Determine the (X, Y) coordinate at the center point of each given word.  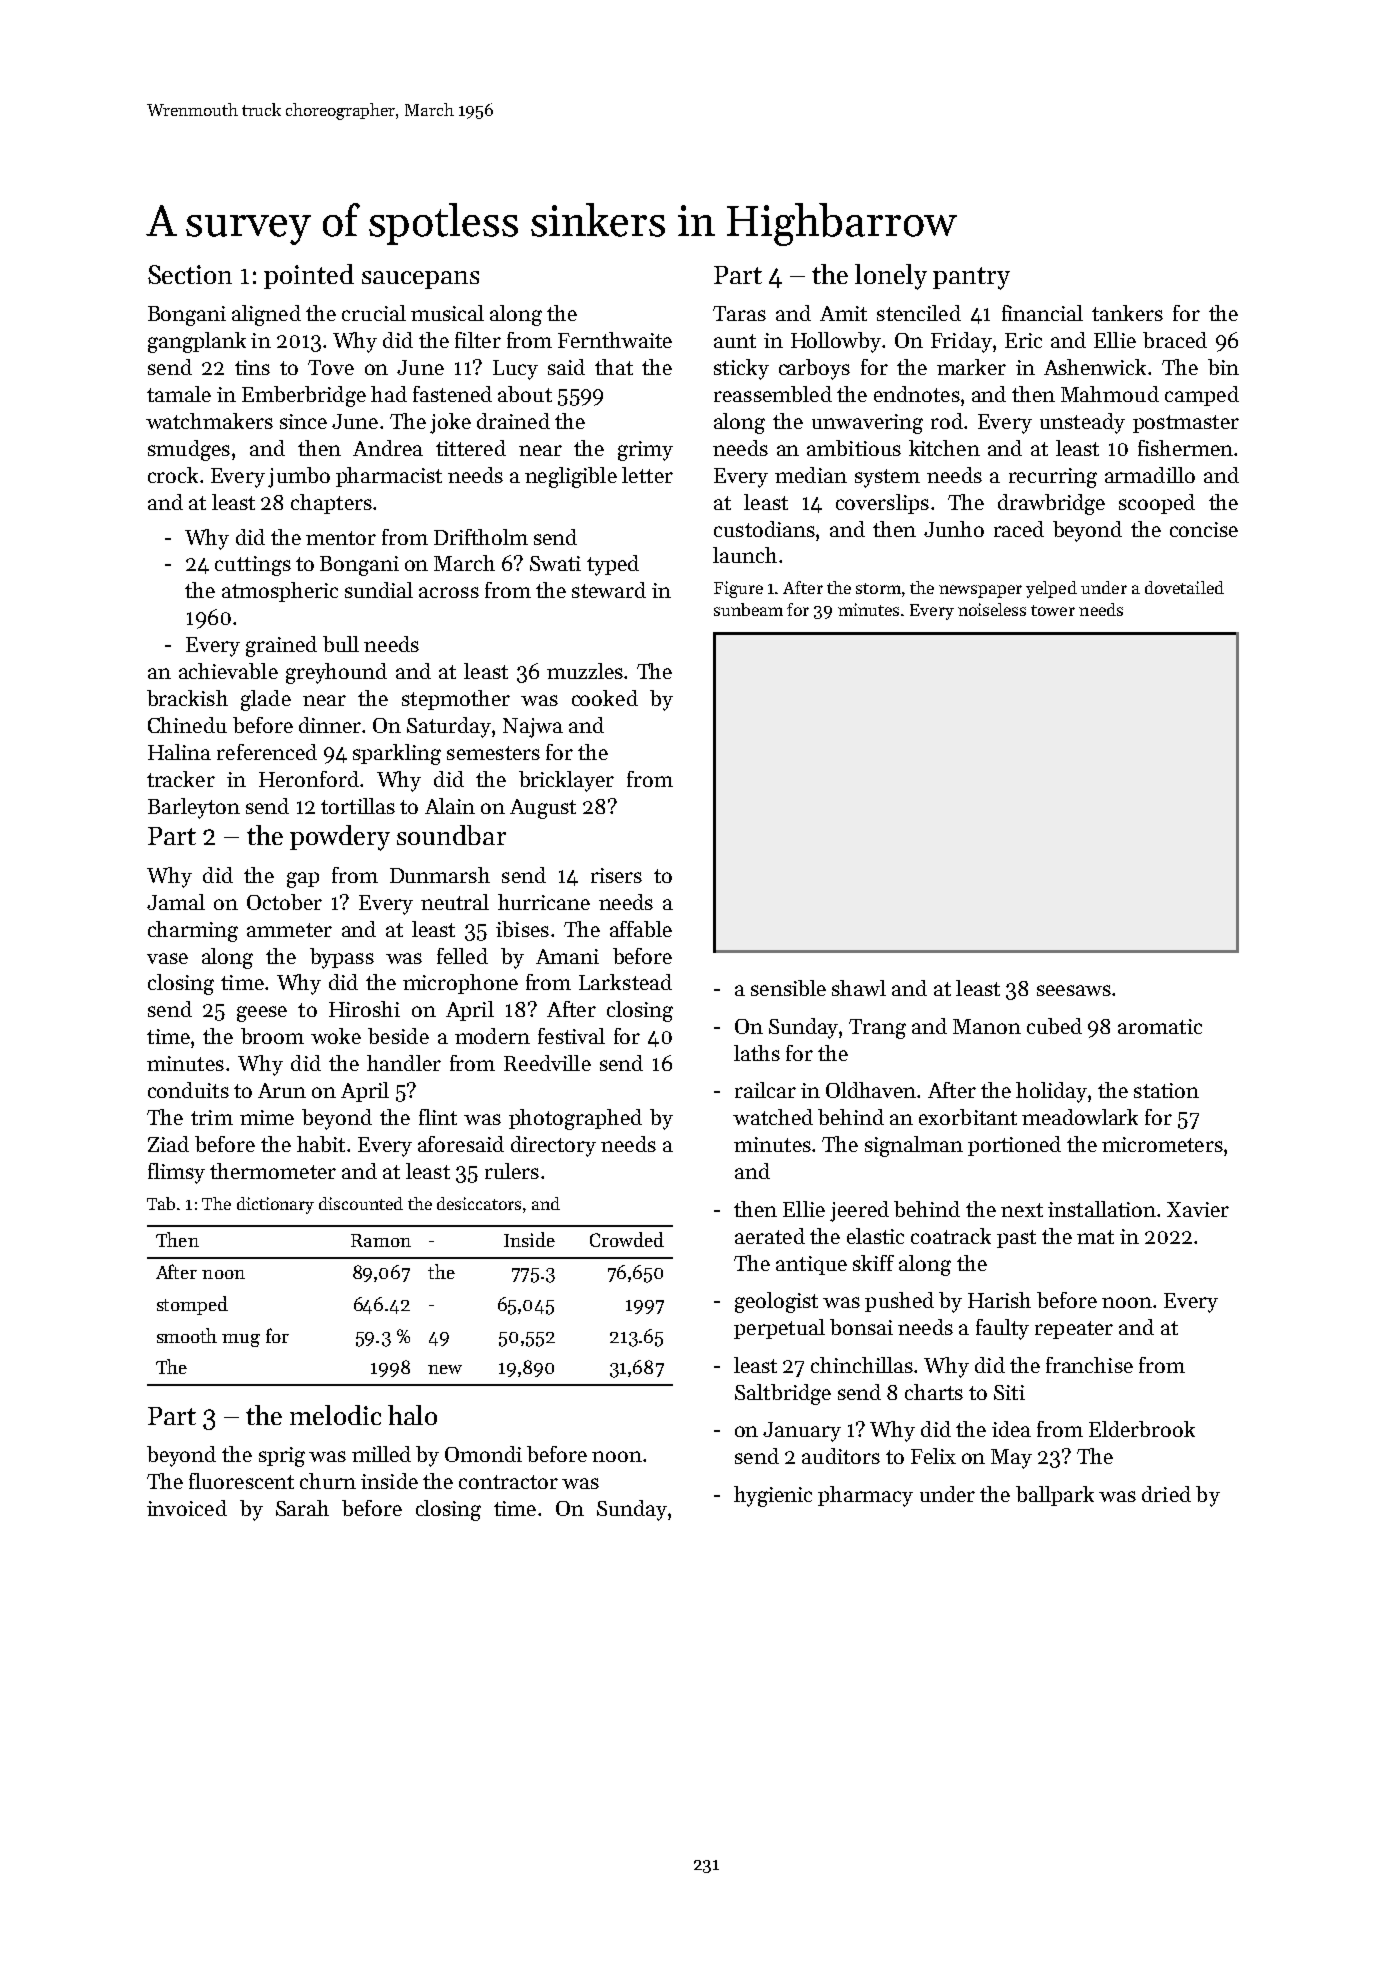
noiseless (992, 609)
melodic (335, 1415)
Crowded (627, 1239)
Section (190, 274)
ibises (522, 929)
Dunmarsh (440, 875)
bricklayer (566, 781)
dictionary (275, 1205)
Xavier (1198, 1209)
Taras (739, 313)
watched (773, 1117)
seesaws (1074, 990)
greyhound (336, 673)
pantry (971, 278)
